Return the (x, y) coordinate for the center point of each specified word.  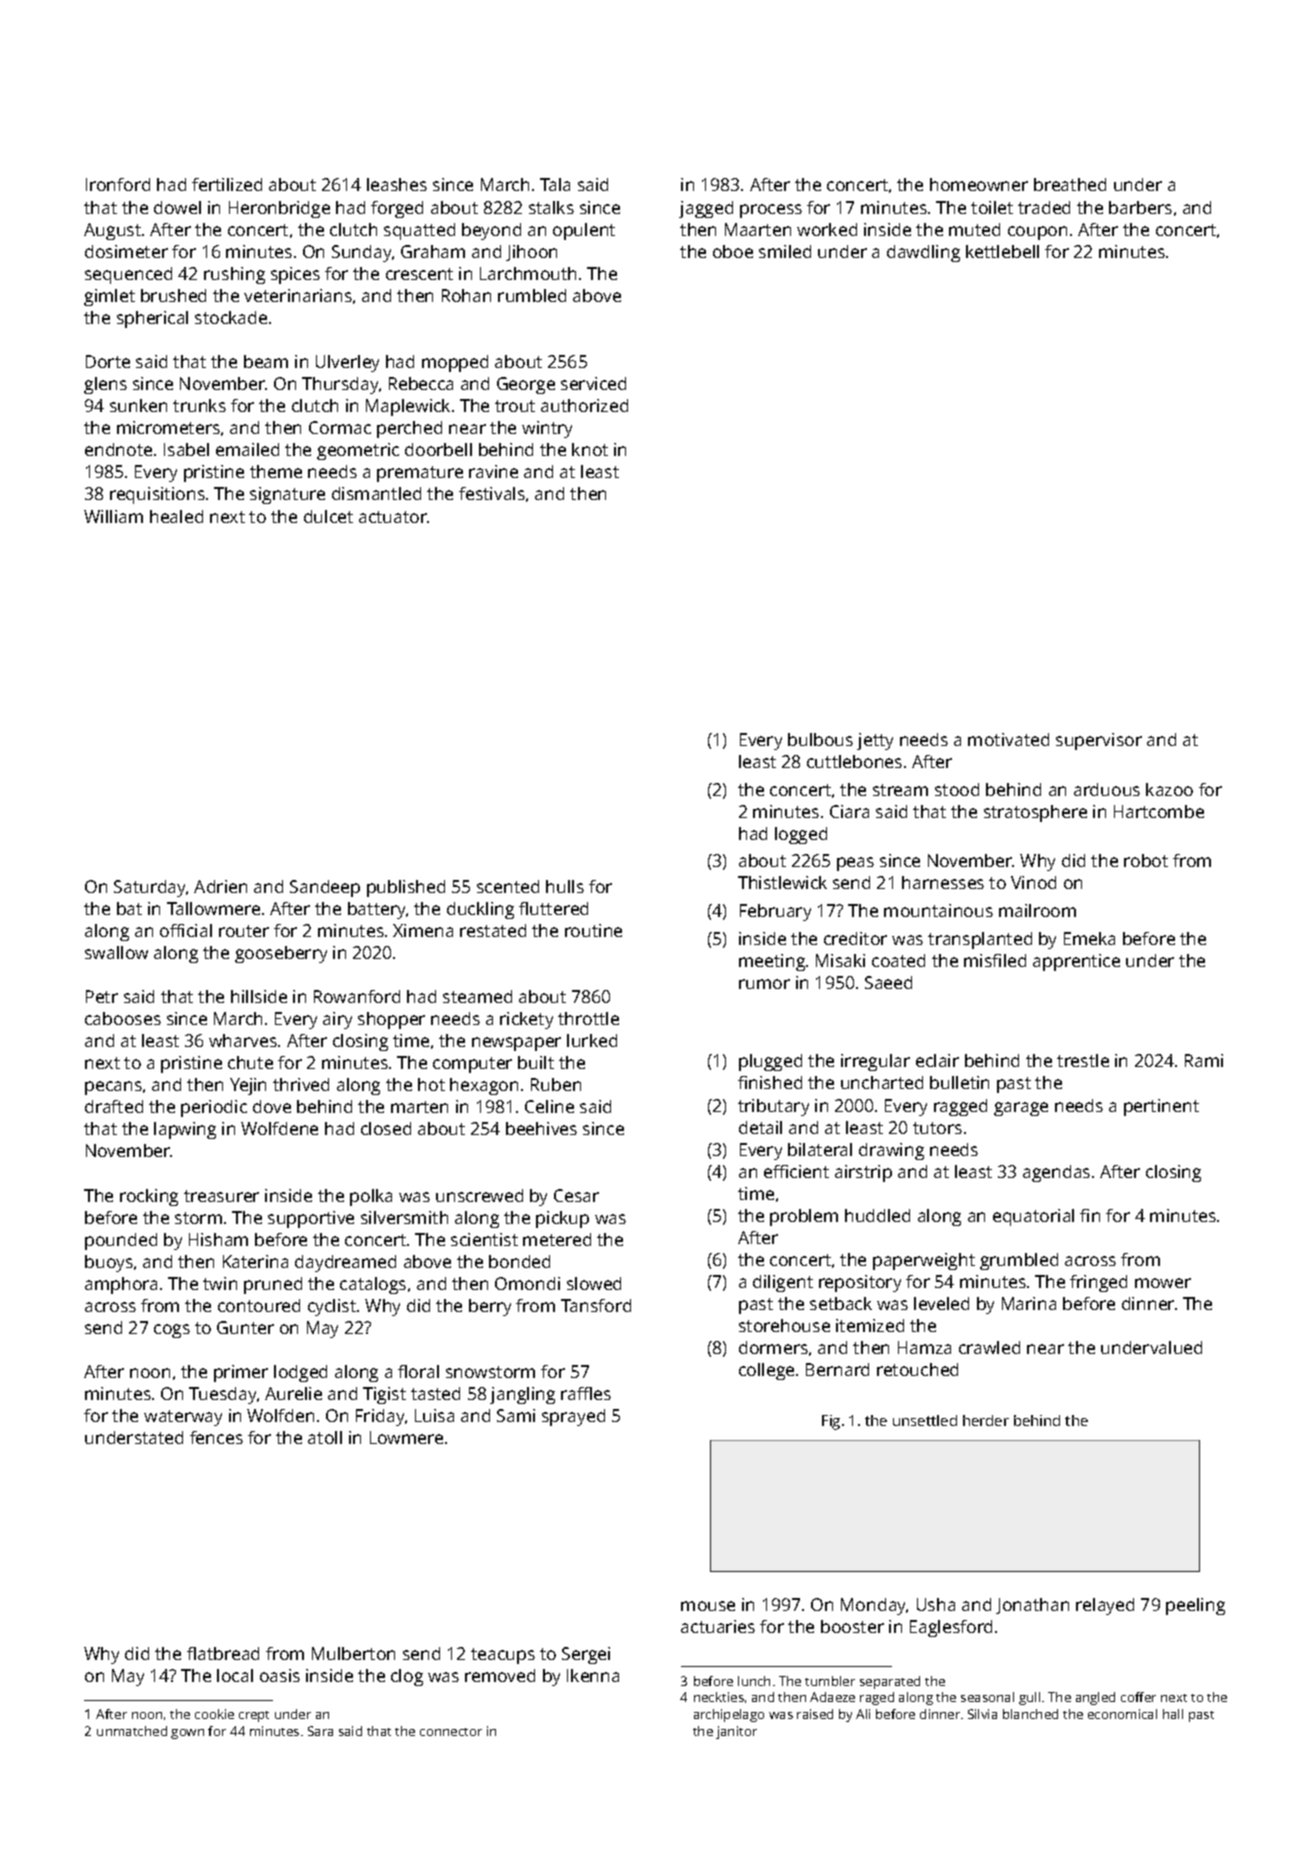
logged (801, 835)
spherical (152, 319)
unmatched (132, 1731)
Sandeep (325, 888)
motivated (1008, 739)
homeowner (979, 184)
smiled (785, 251)
